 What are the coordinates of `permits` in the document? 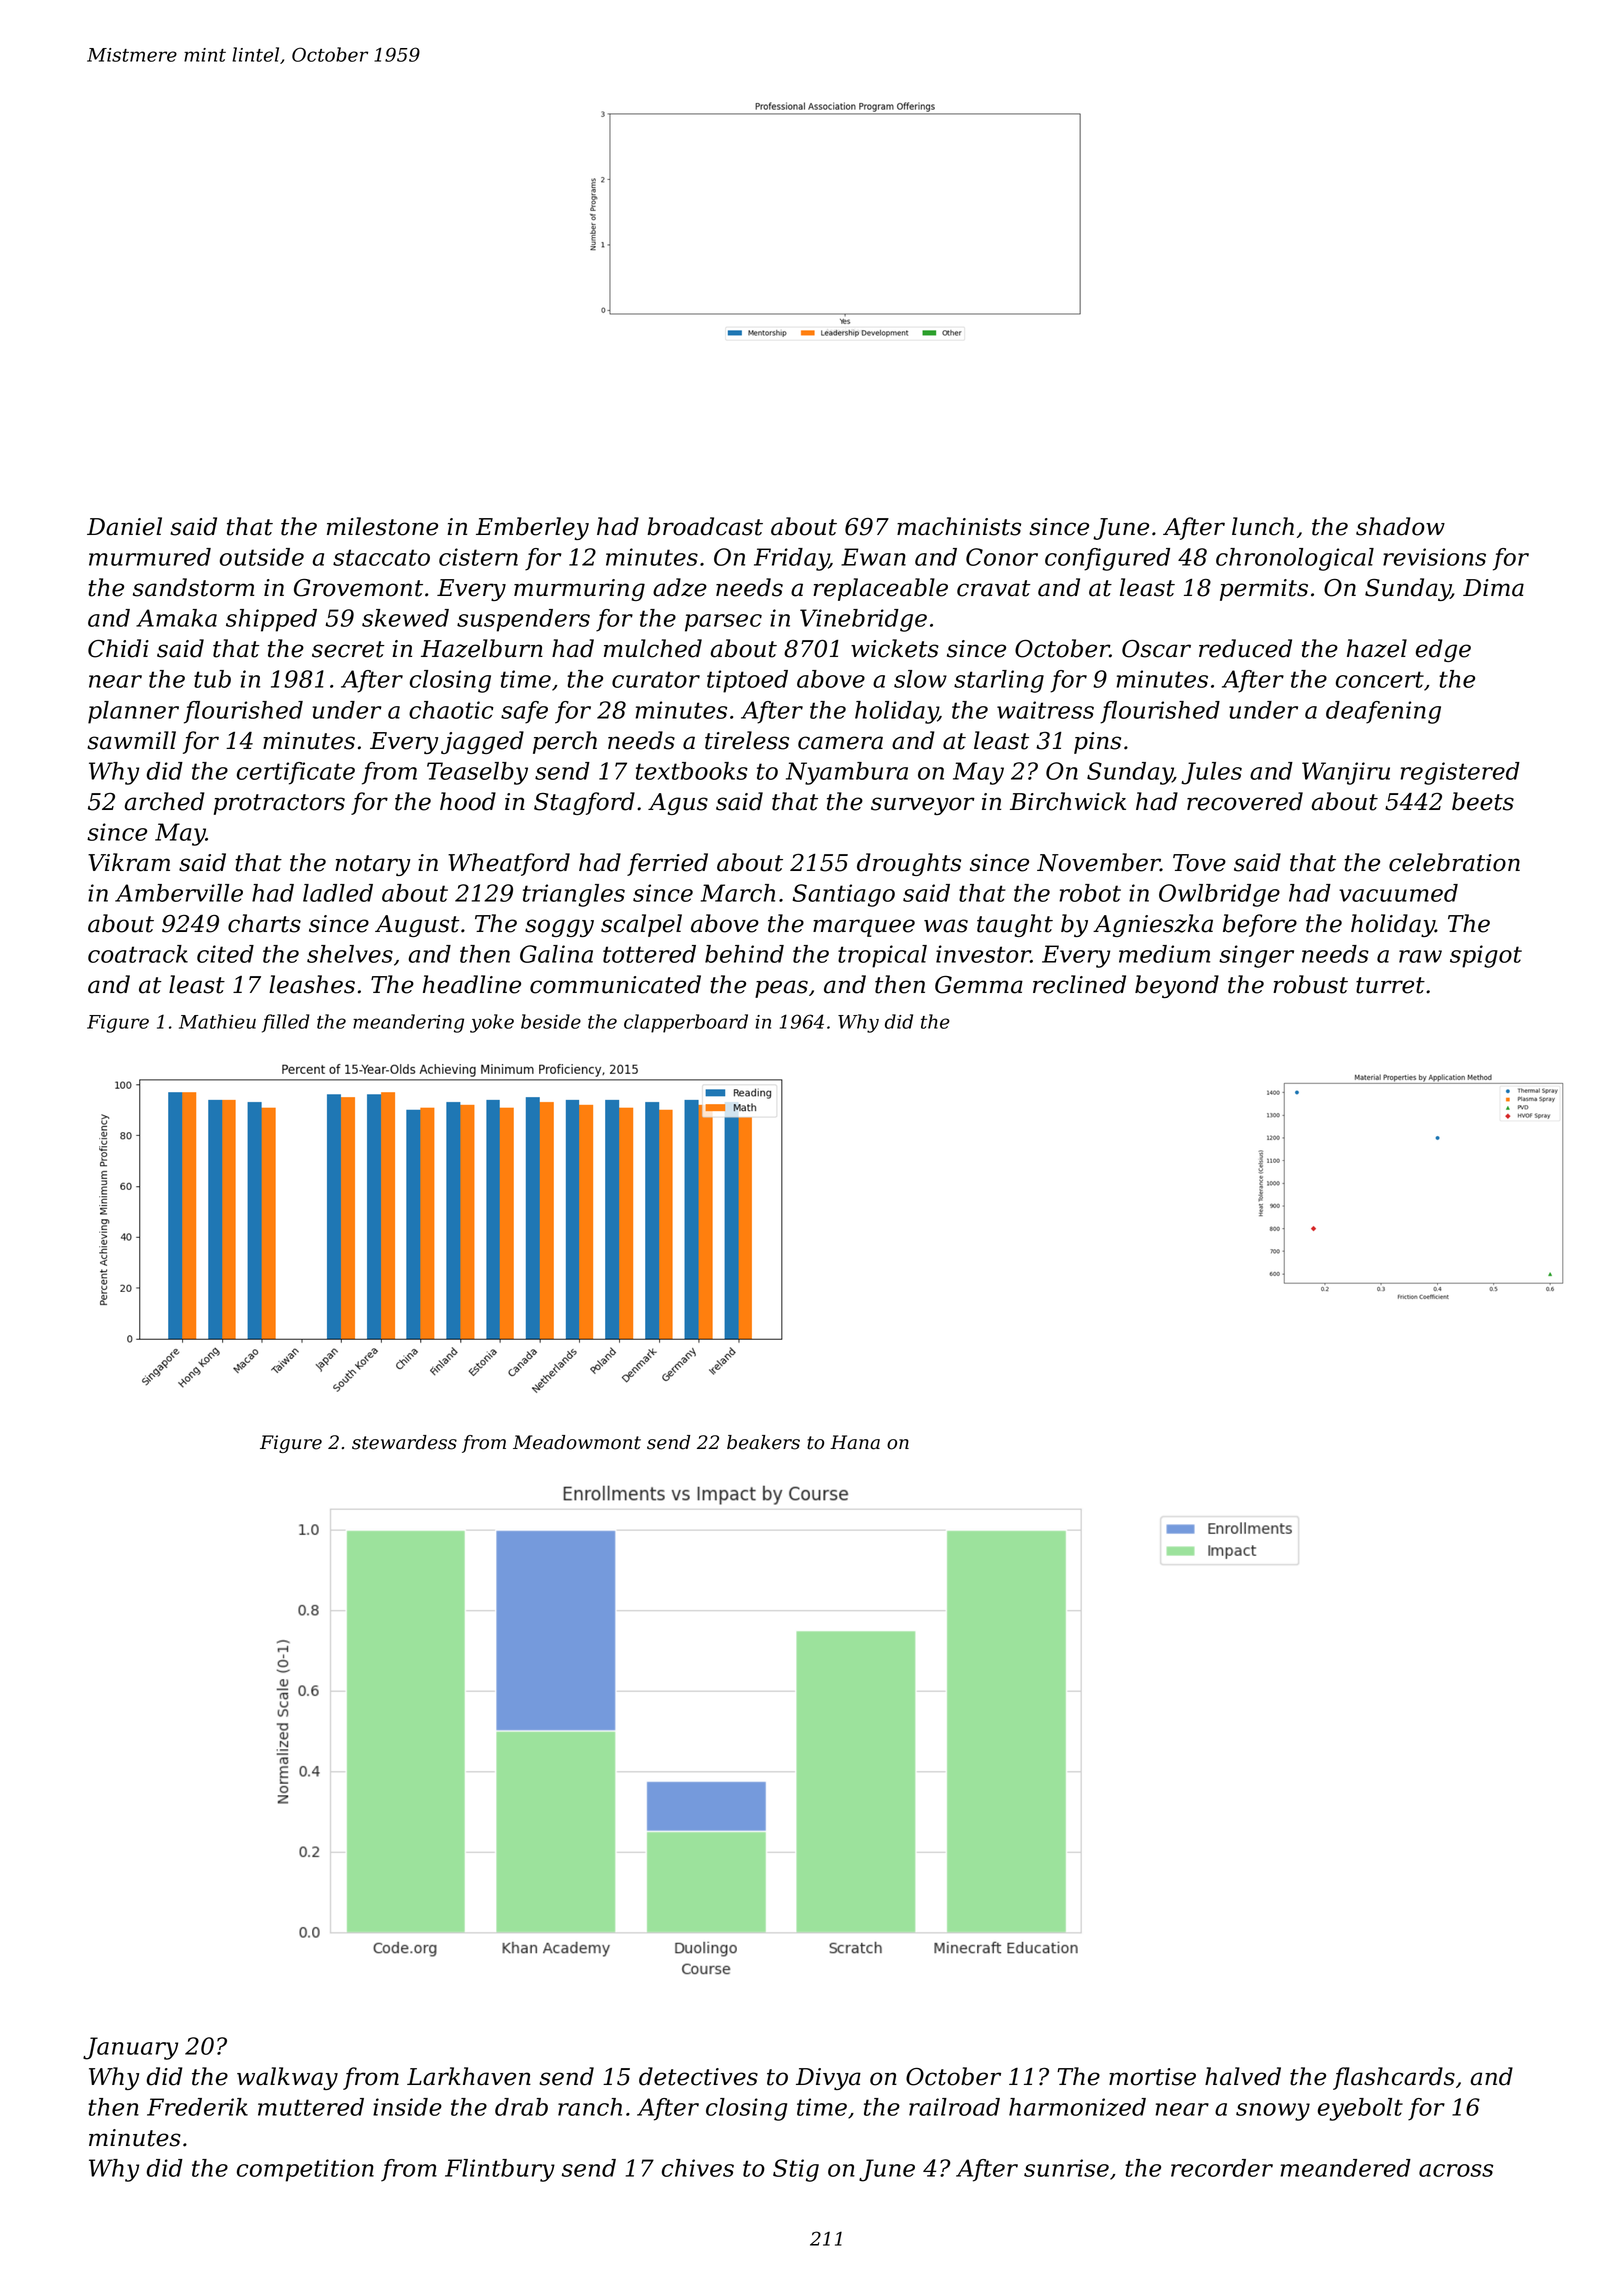 It's located at (1264, 590).
